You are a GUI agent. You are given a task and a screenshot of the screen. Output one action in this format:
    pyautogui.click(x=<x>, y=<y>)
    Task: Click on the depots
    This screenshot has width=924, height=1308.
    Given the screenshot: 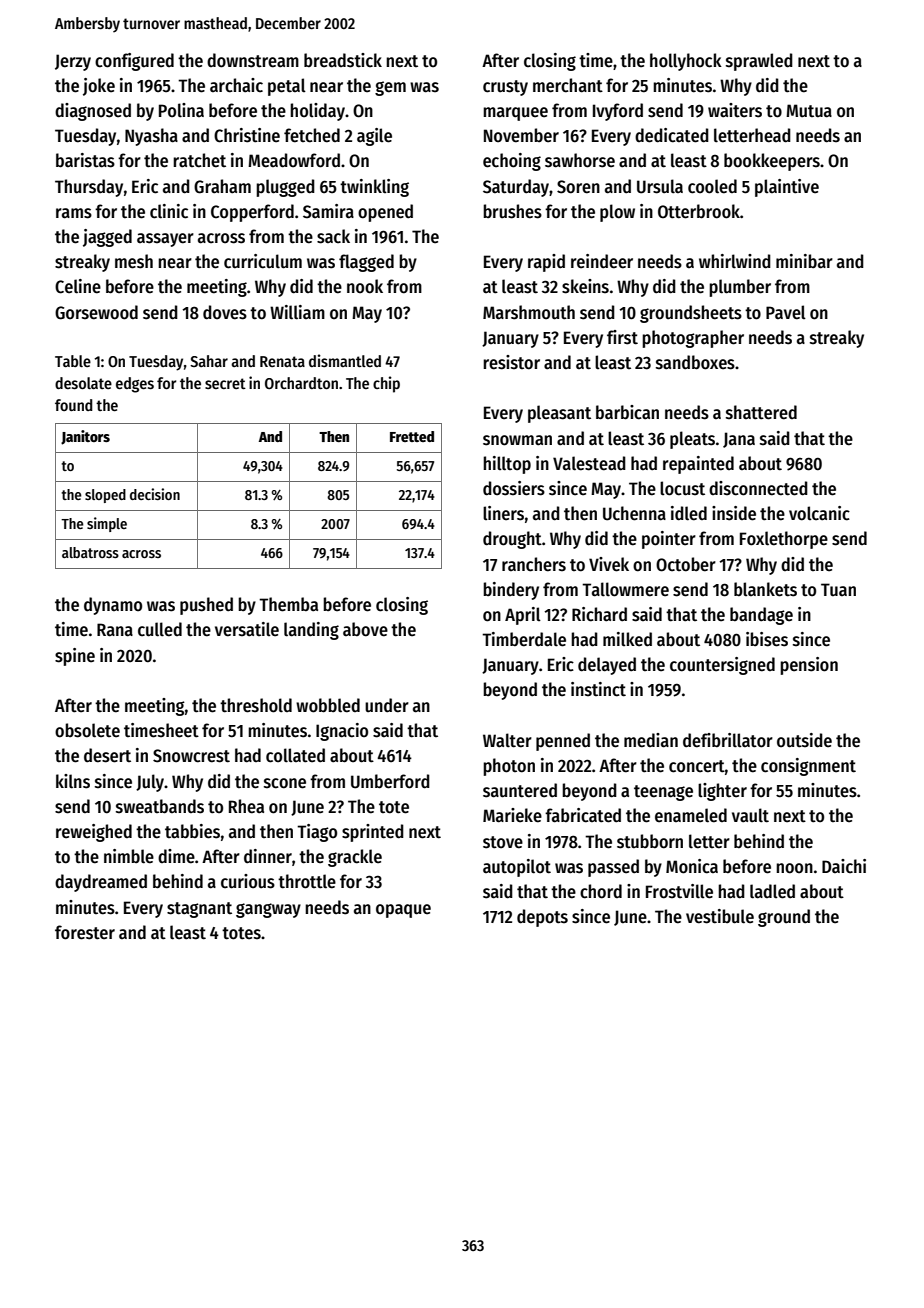 What is the action you would take?
    pyautogui.click(x=542, y=918)
